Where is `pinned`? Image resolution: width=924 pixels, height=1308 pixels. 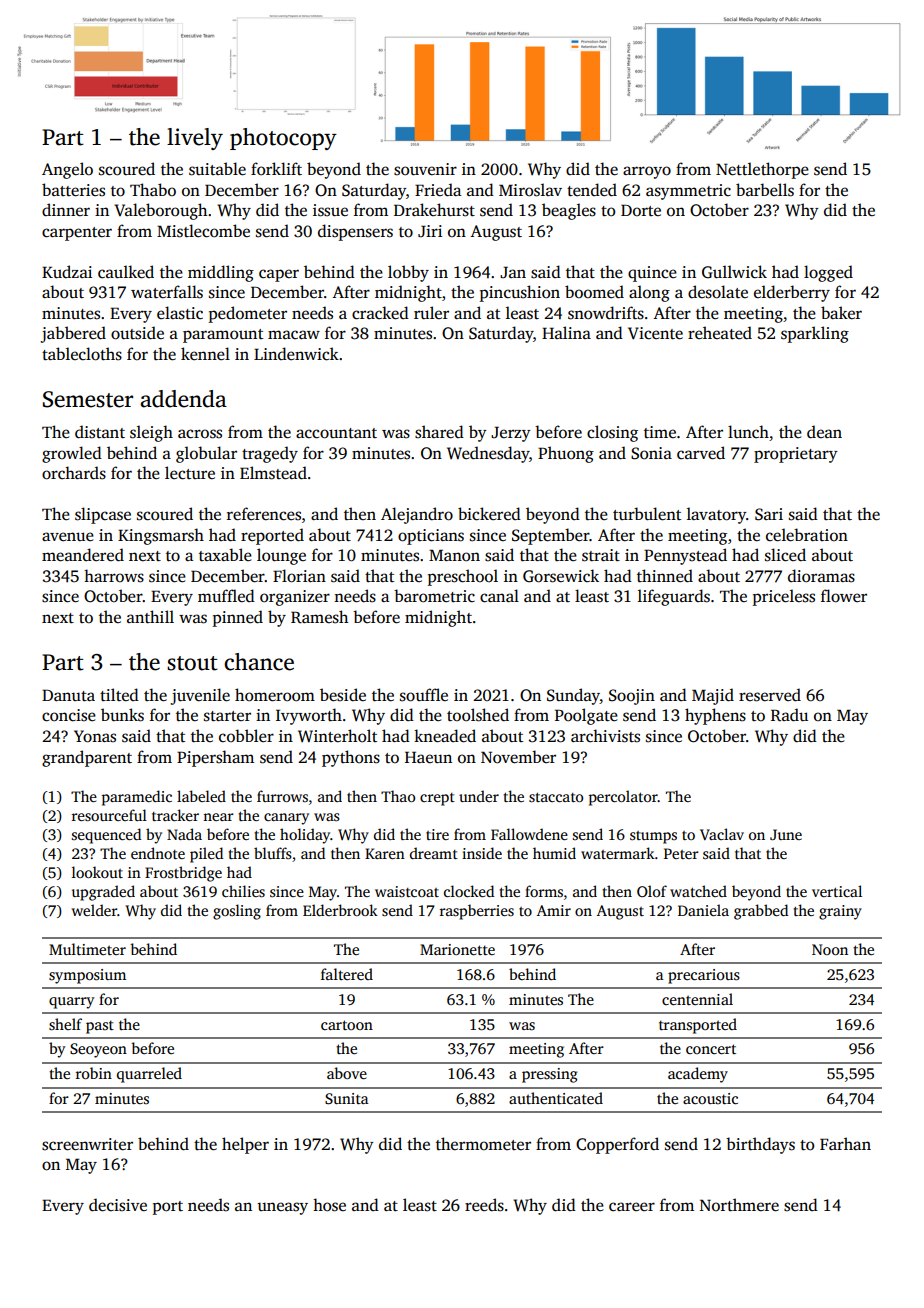 pinned is located at coordinates (238, 618).
